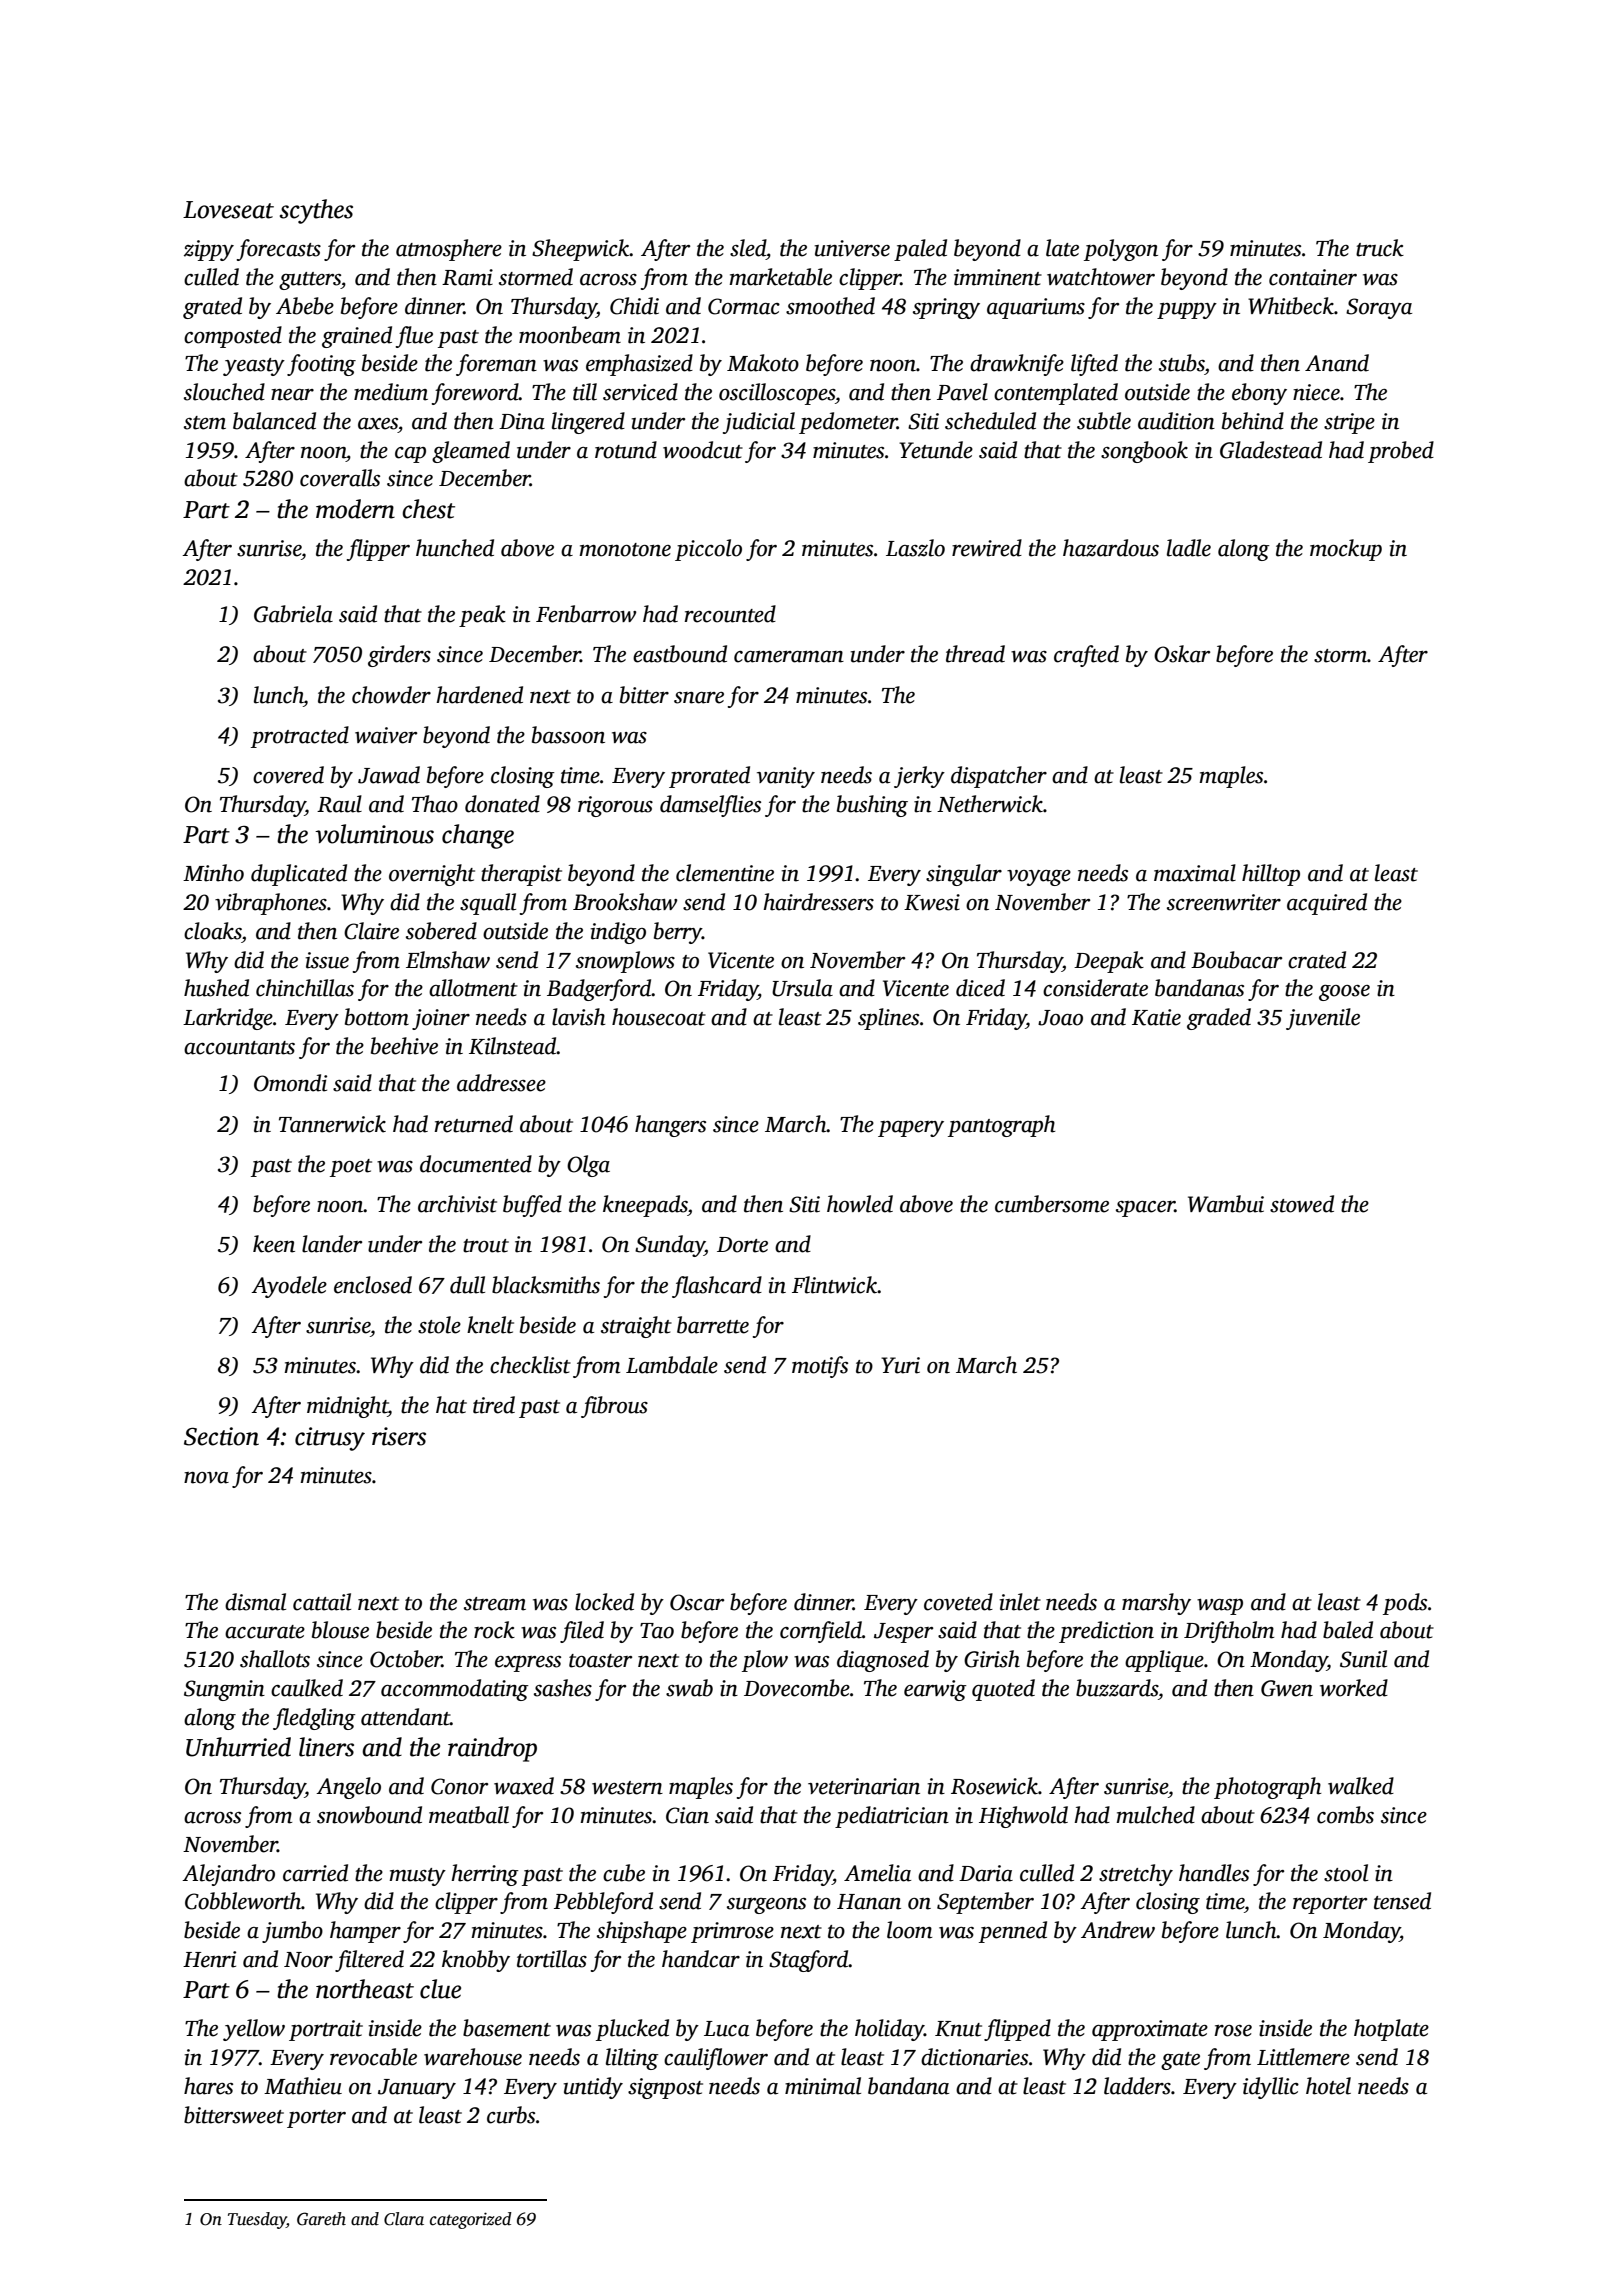 The width and height of the image is (1620, 2292). I want to click on flashcard, so click(717, 1287).
